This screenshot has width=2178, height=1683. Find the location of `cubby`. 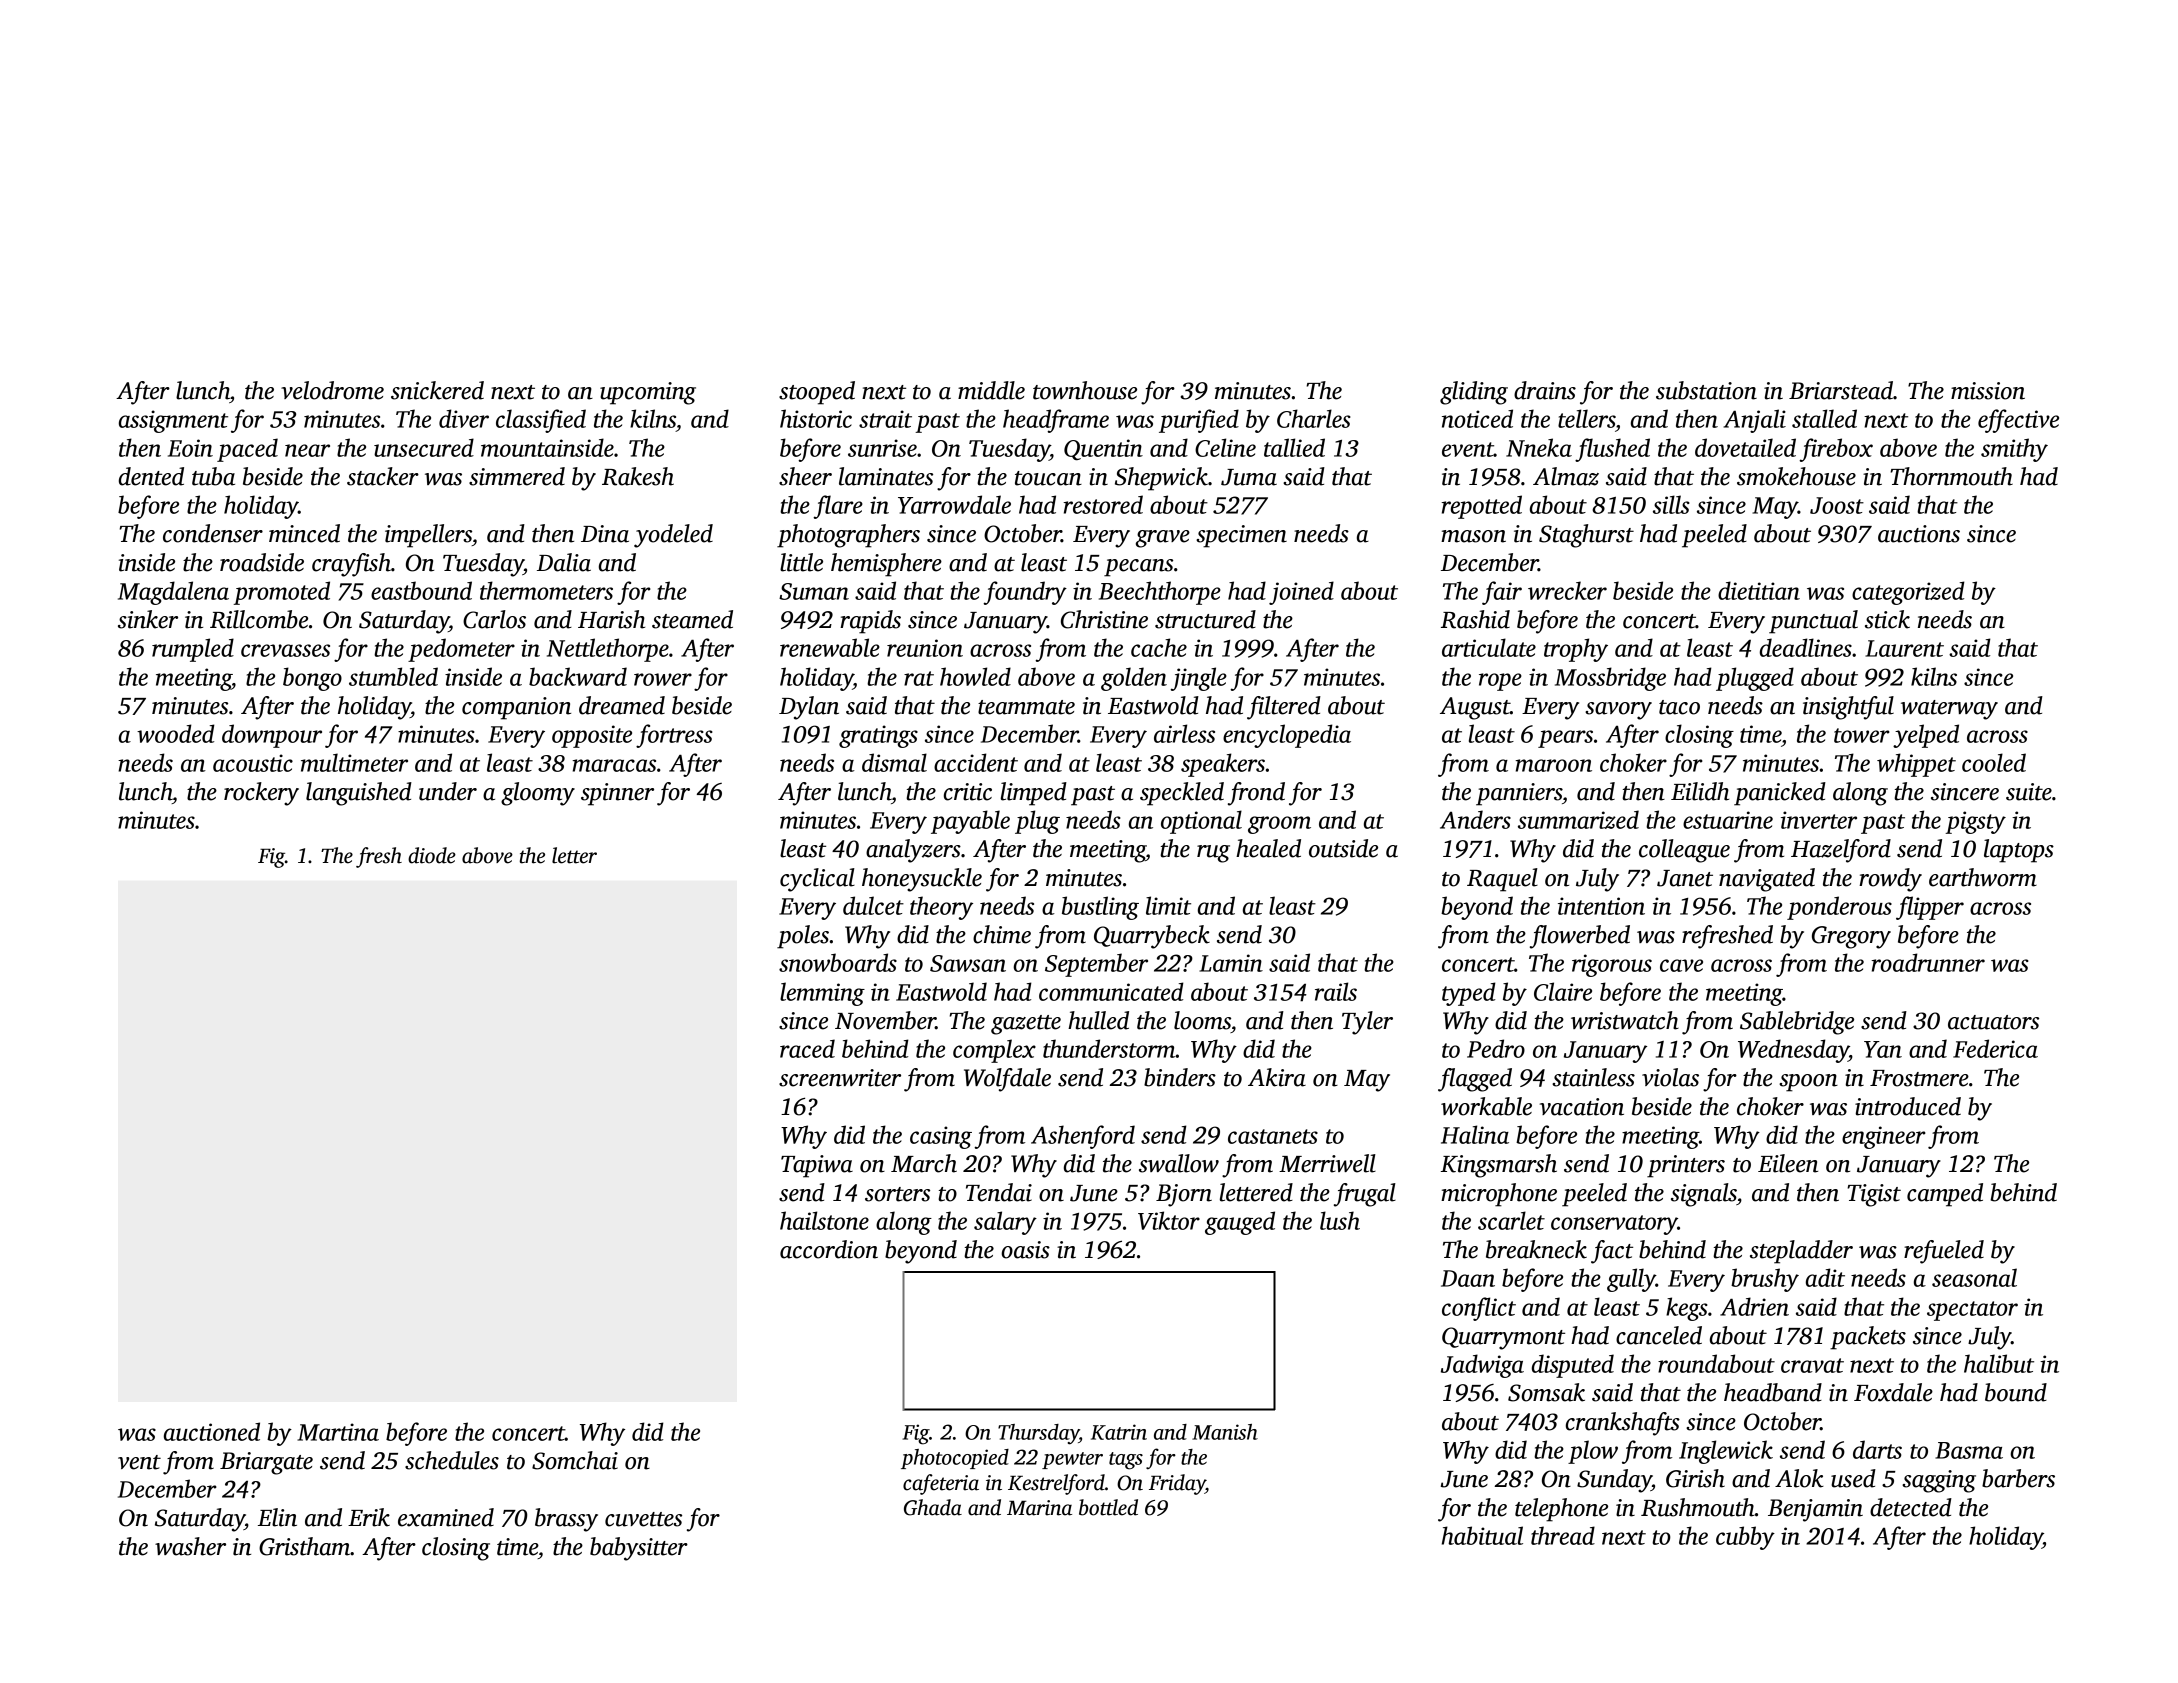

cubby is located at coordinates (1745, 1538).
